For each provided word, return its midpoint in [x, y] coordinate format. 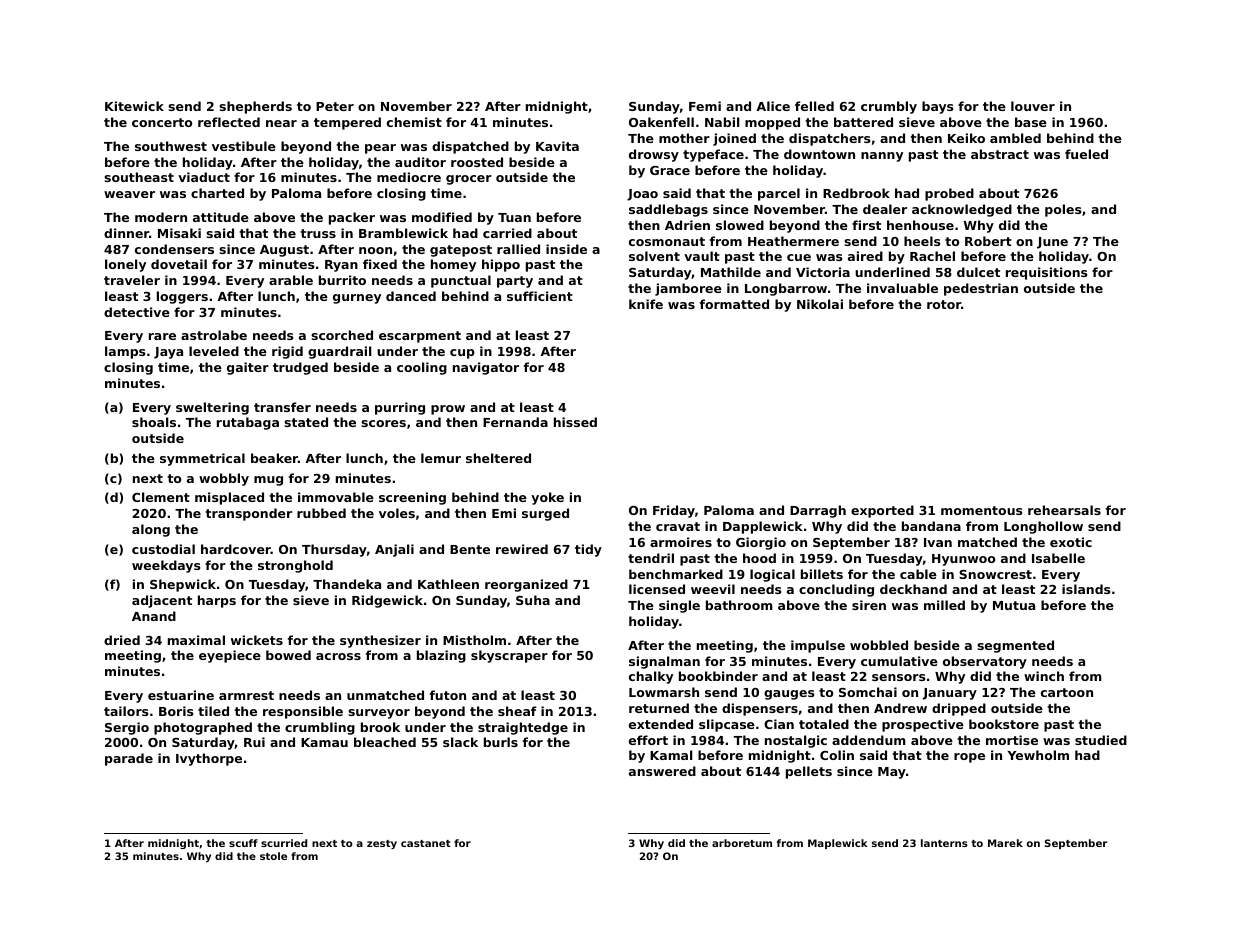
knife [646, 304]
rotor [944, 304]
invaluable [902, 288]
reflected [229, 122]
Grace [670, 170]
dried [122, 640]
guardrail [339, 352]
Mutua [1014, 605]
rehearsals [1064, 510]
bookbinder [718, 676]
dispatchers [829, 139]
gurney [357, 299]
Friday [674, 511]
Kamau [324, 742]
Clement [161, 497]
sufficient [540, 296]
